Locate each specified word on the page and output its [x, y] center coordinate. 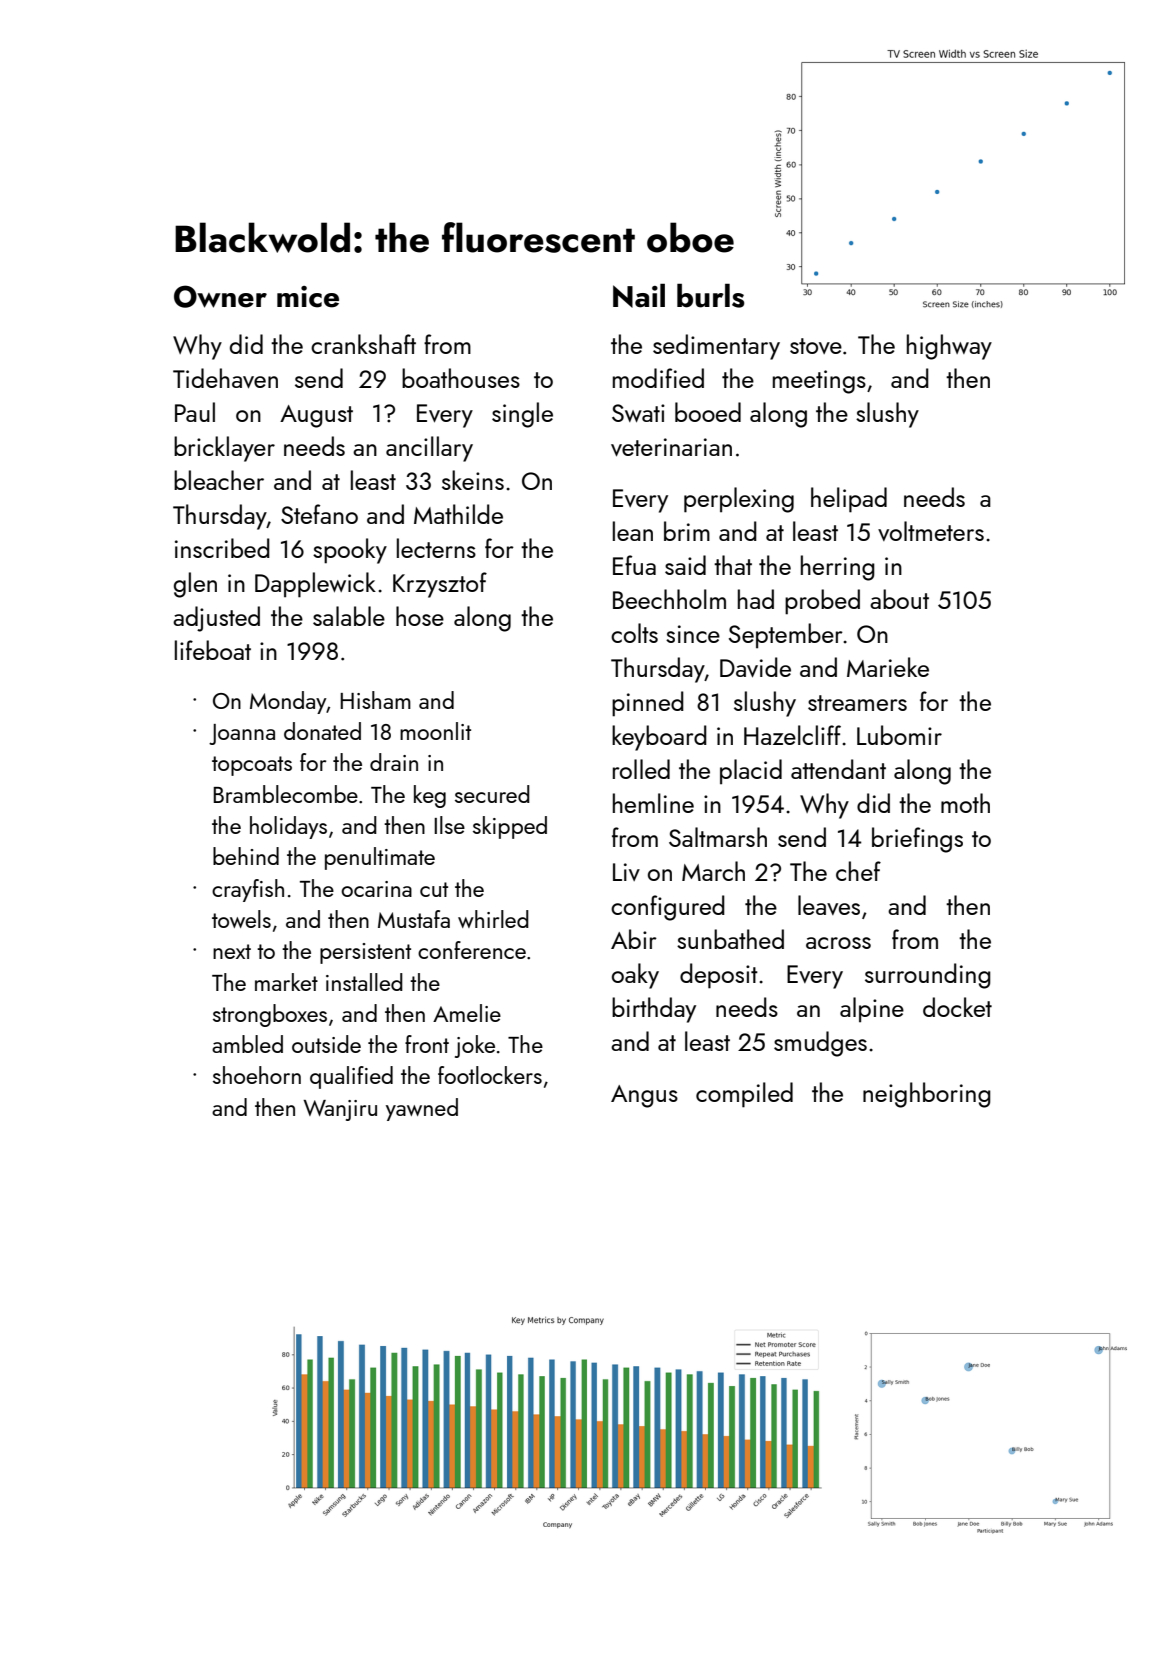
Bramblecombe [285, 794]
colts [634, 633]
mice [308, 297]
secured [492, 794]
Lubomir [899, 735]
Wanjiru [340, 1110]
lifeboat [213, 650]
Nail [639, 296]
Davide [755, 667]
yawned [422, 1109]
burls [711, 296]
